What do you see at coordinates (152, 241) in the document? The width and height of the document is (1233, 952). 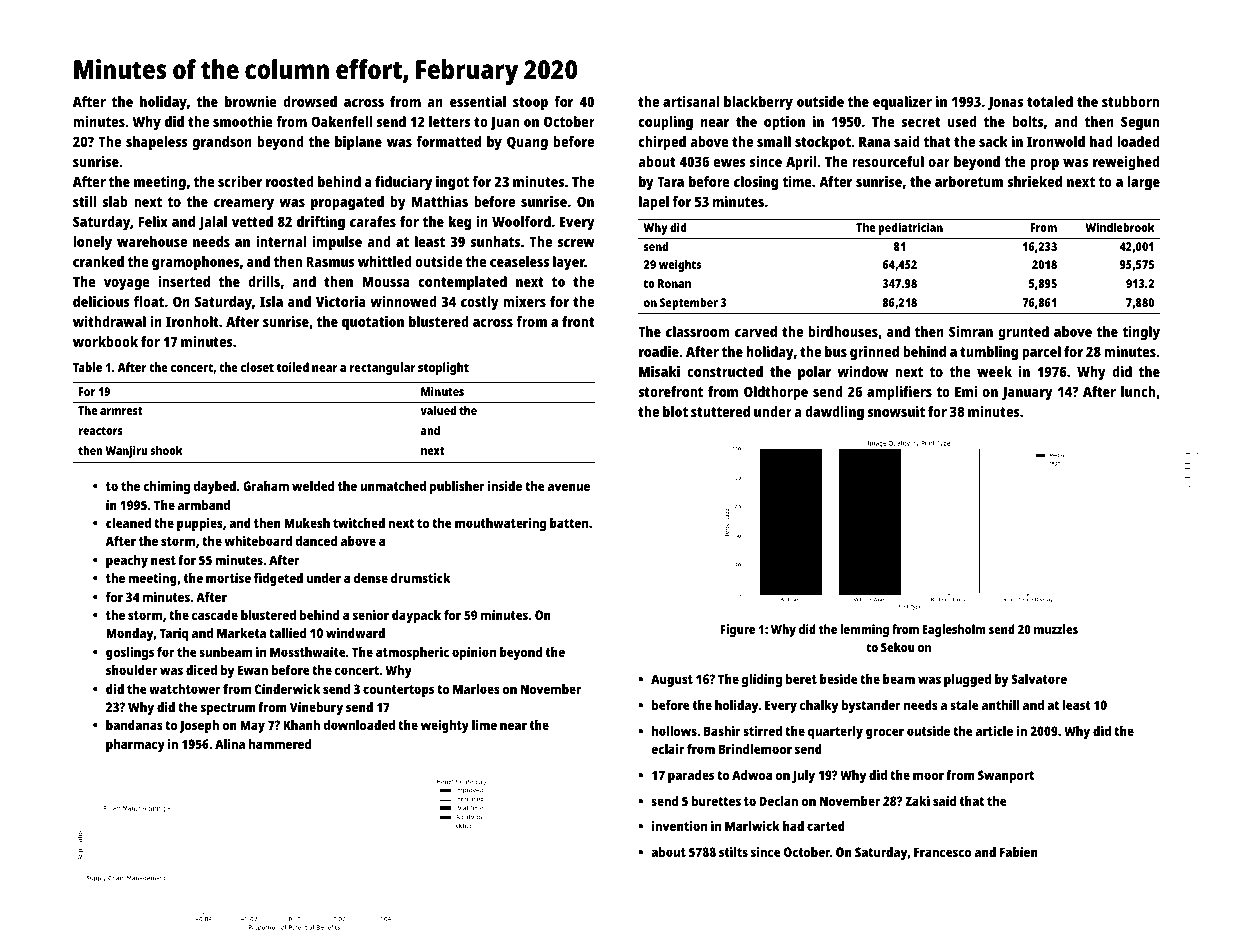 I see `warehouse` at bounding box center [152, 241].
